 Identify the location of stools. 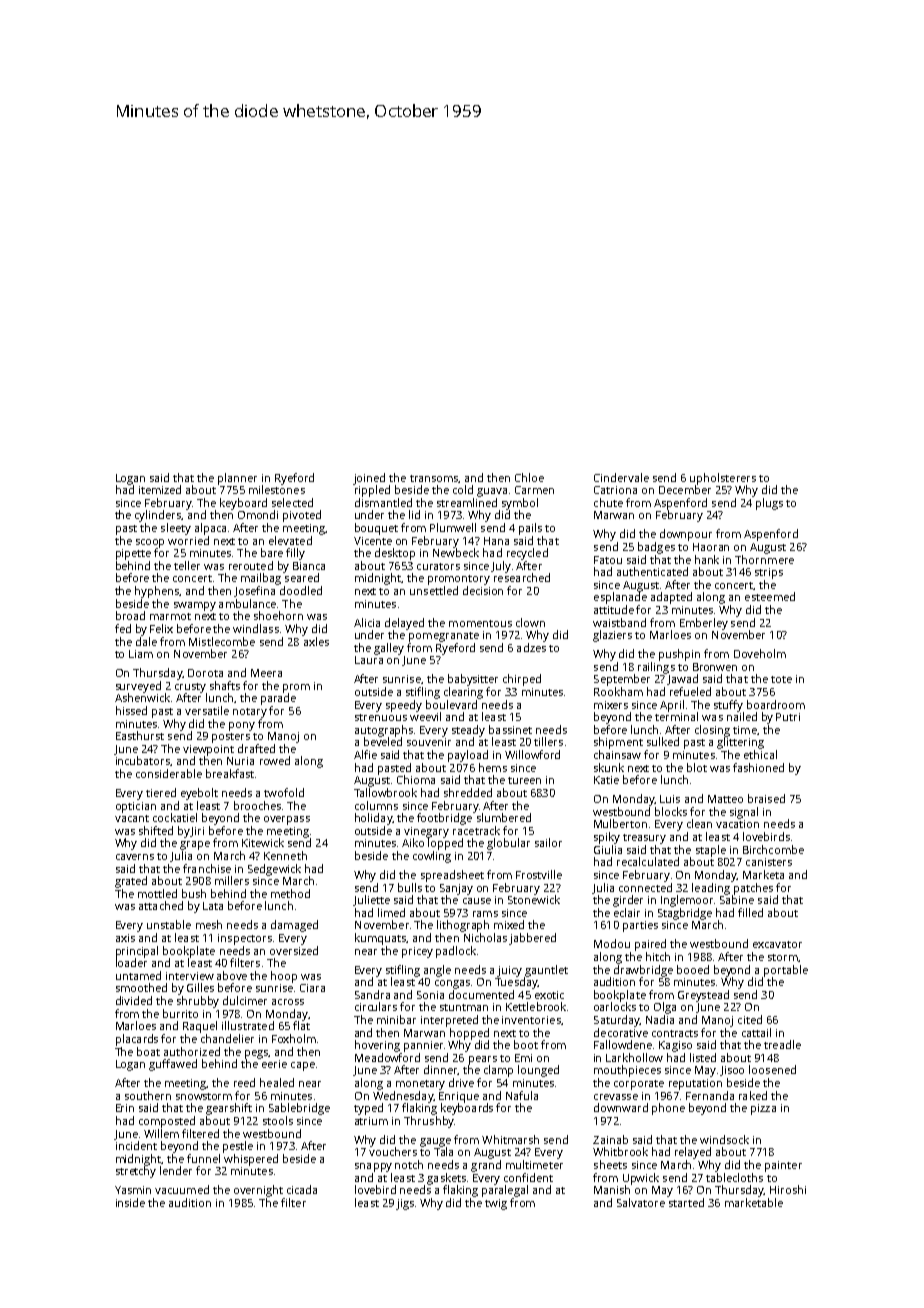
(278, 1120).
